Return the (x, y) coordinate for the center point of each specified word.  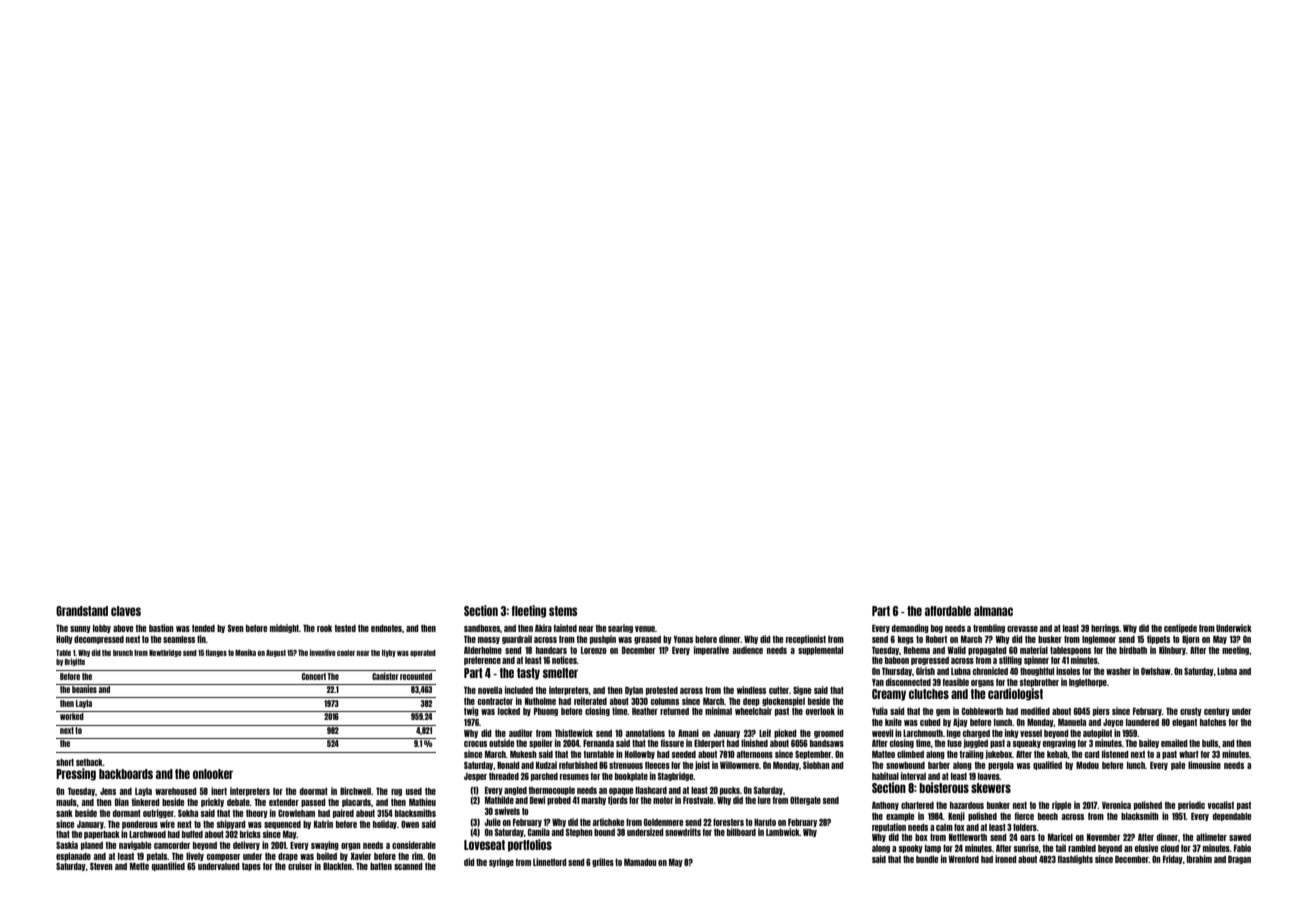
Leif (765, 733)
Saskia (67, 845)
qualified (1047, 765)
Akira (543, 628)
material (1034, 650)
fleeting (529, 611)
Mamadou (640, 862)
